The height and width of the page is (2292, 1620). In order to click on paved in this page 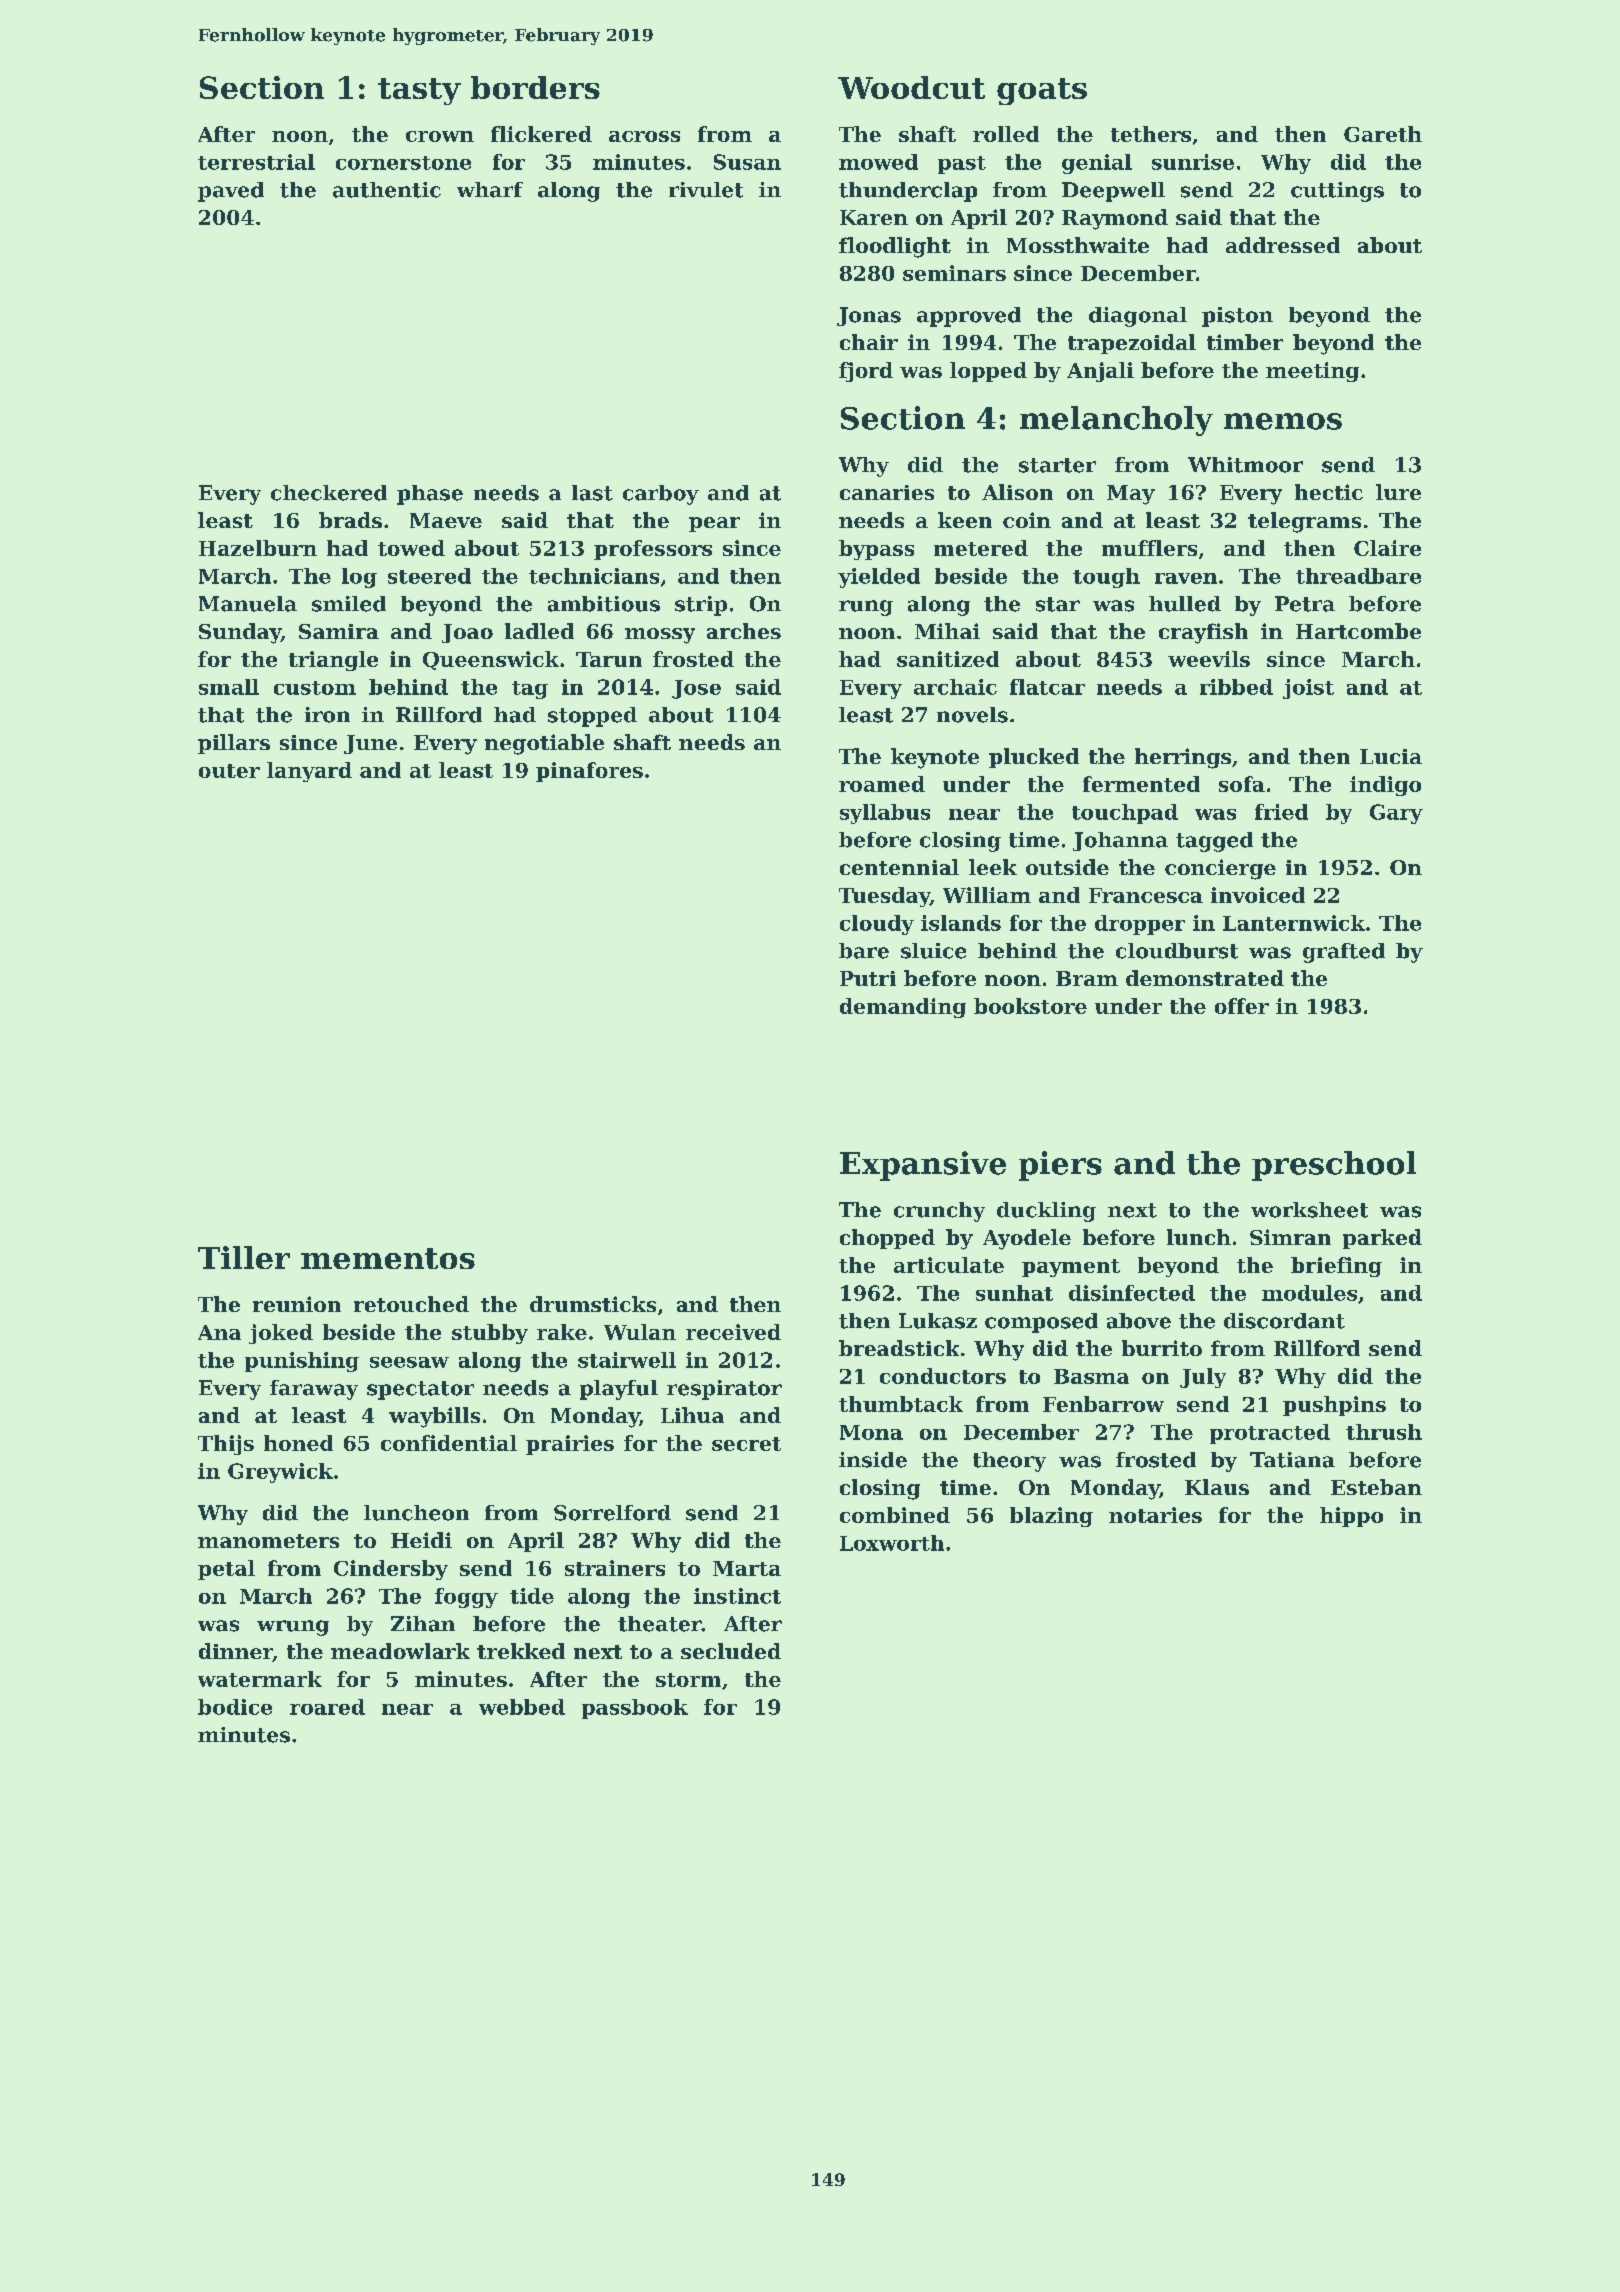, I will do `click(231, 192)`.
